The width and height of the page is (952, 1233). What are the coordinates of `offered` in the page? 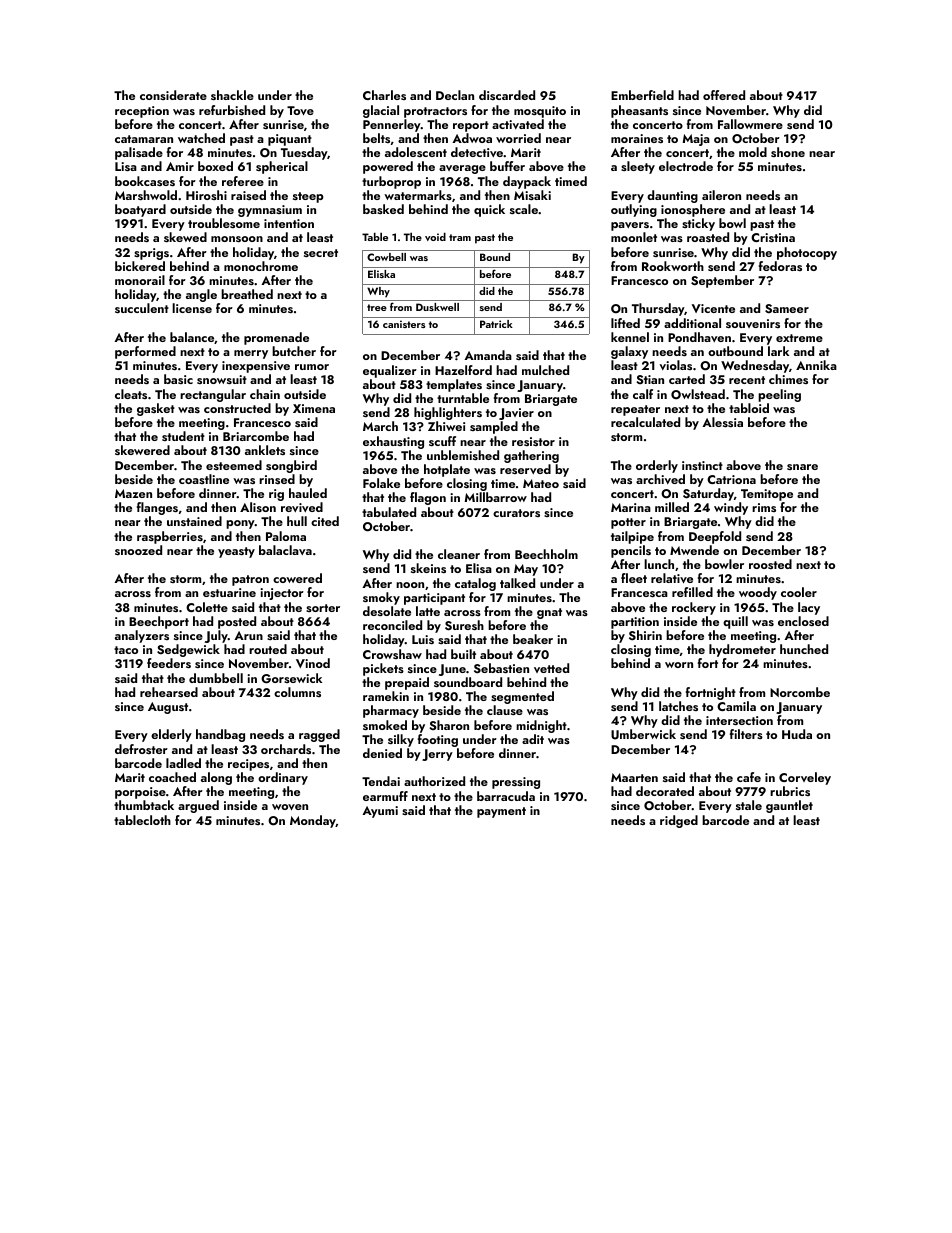 It's located at (724, 95).
